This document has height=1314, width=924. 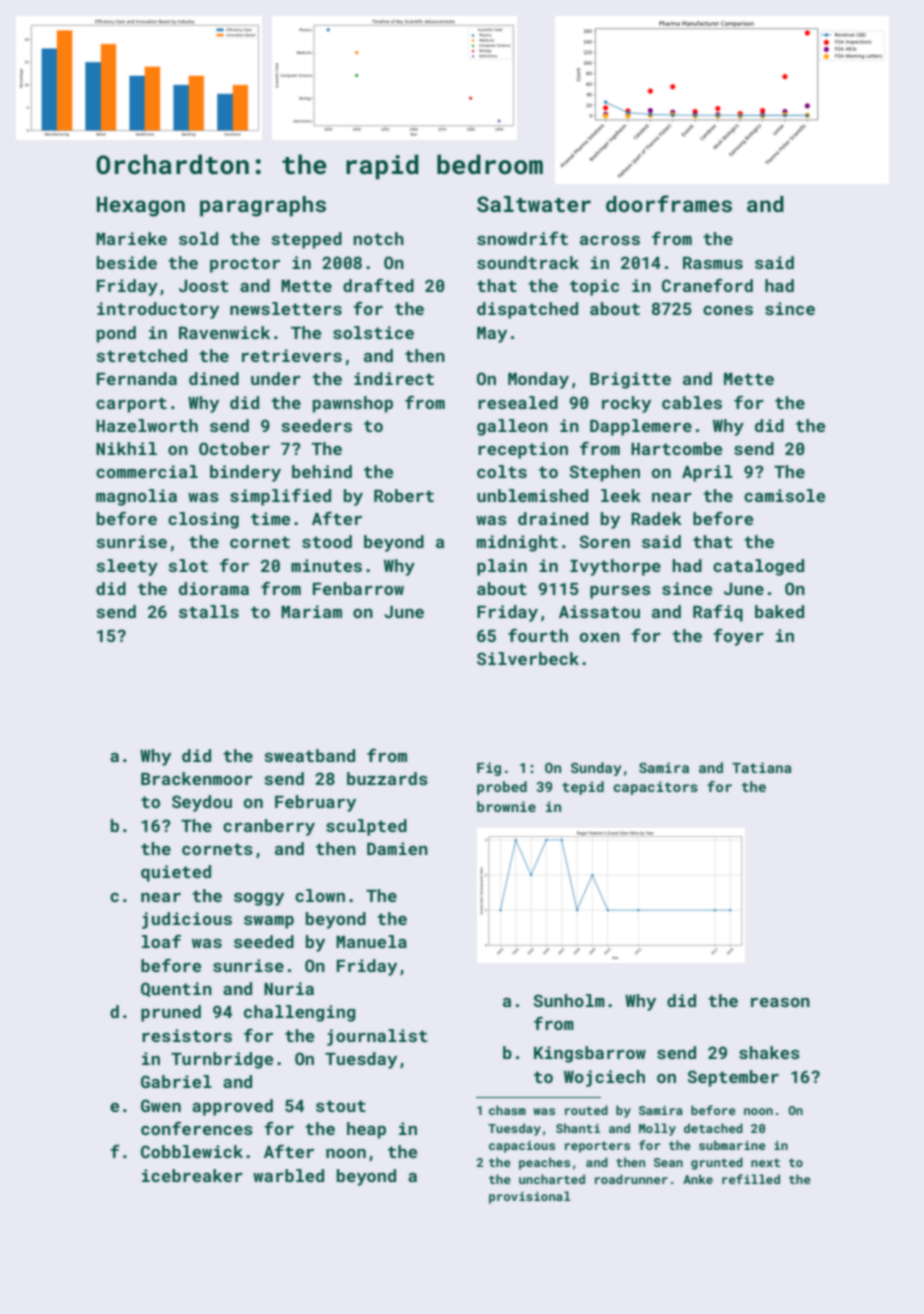 What do you see at coordinates (518, 402) in the document?
I see `resealed` at bounding box center [518, 402].
